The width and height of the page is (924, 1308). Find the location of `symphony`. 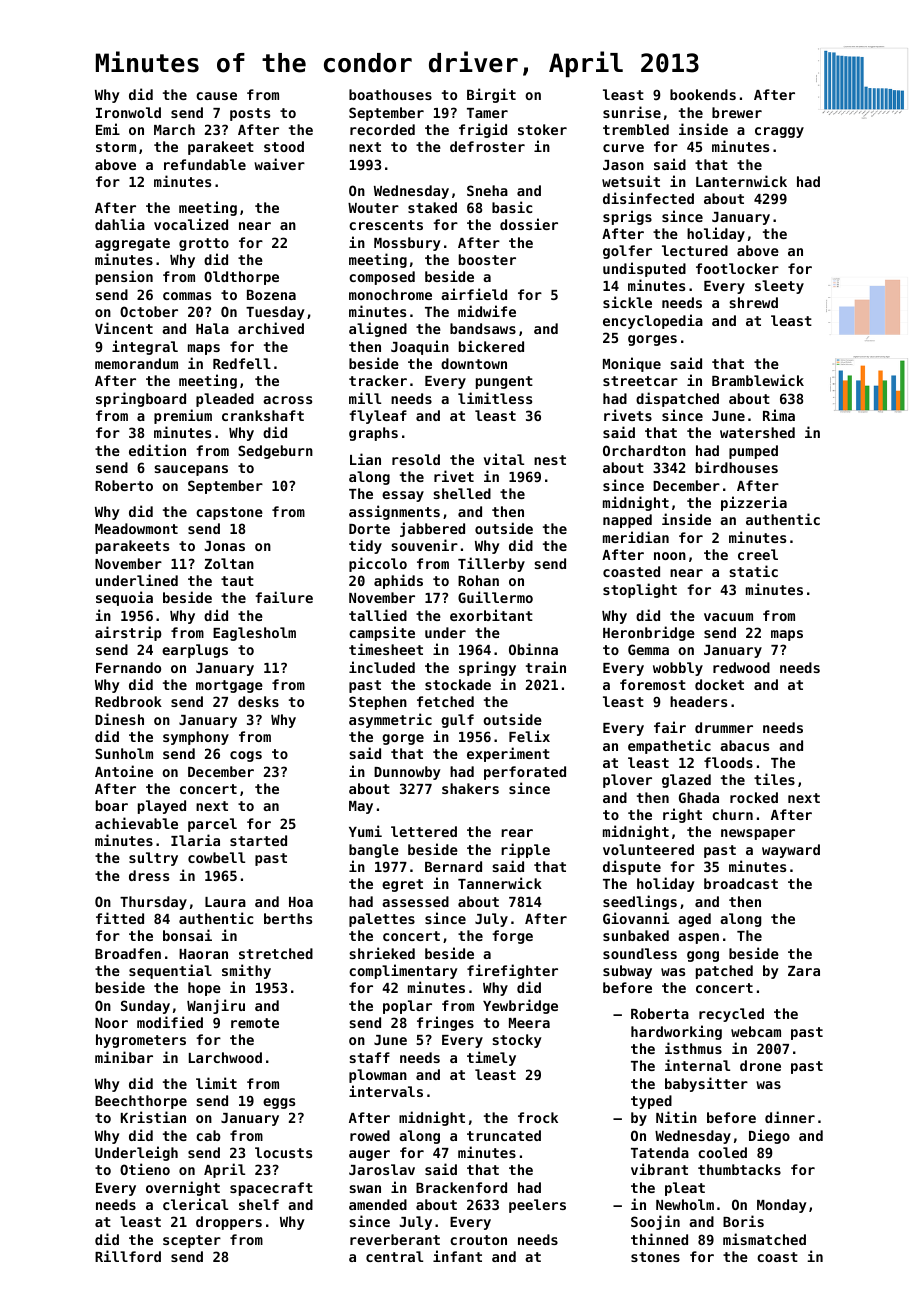

symphony is located at coordinates (196, 738).
